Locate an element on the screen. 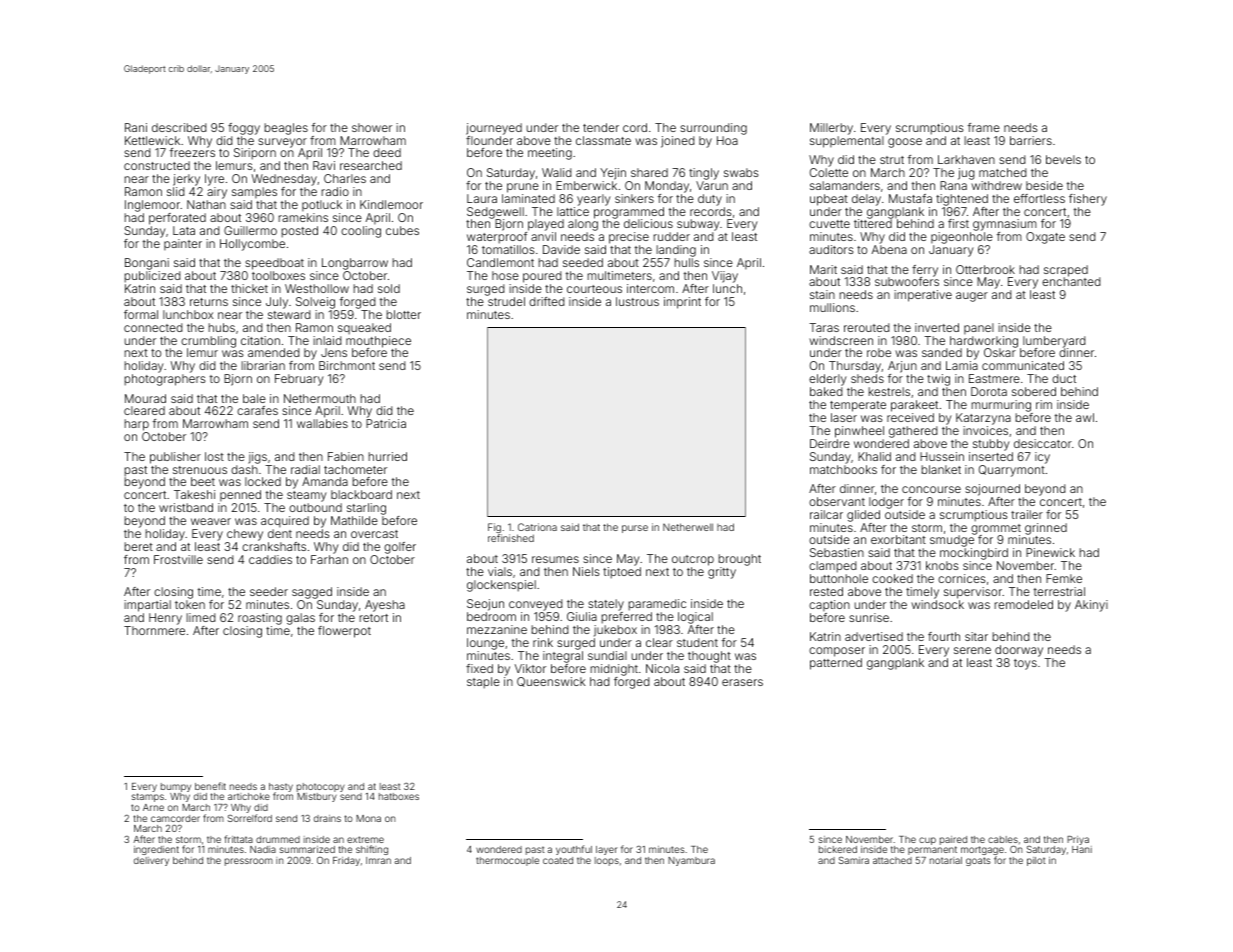 This screenshot has width=1233, height=952. frame is located at coordinates (984, 127).
